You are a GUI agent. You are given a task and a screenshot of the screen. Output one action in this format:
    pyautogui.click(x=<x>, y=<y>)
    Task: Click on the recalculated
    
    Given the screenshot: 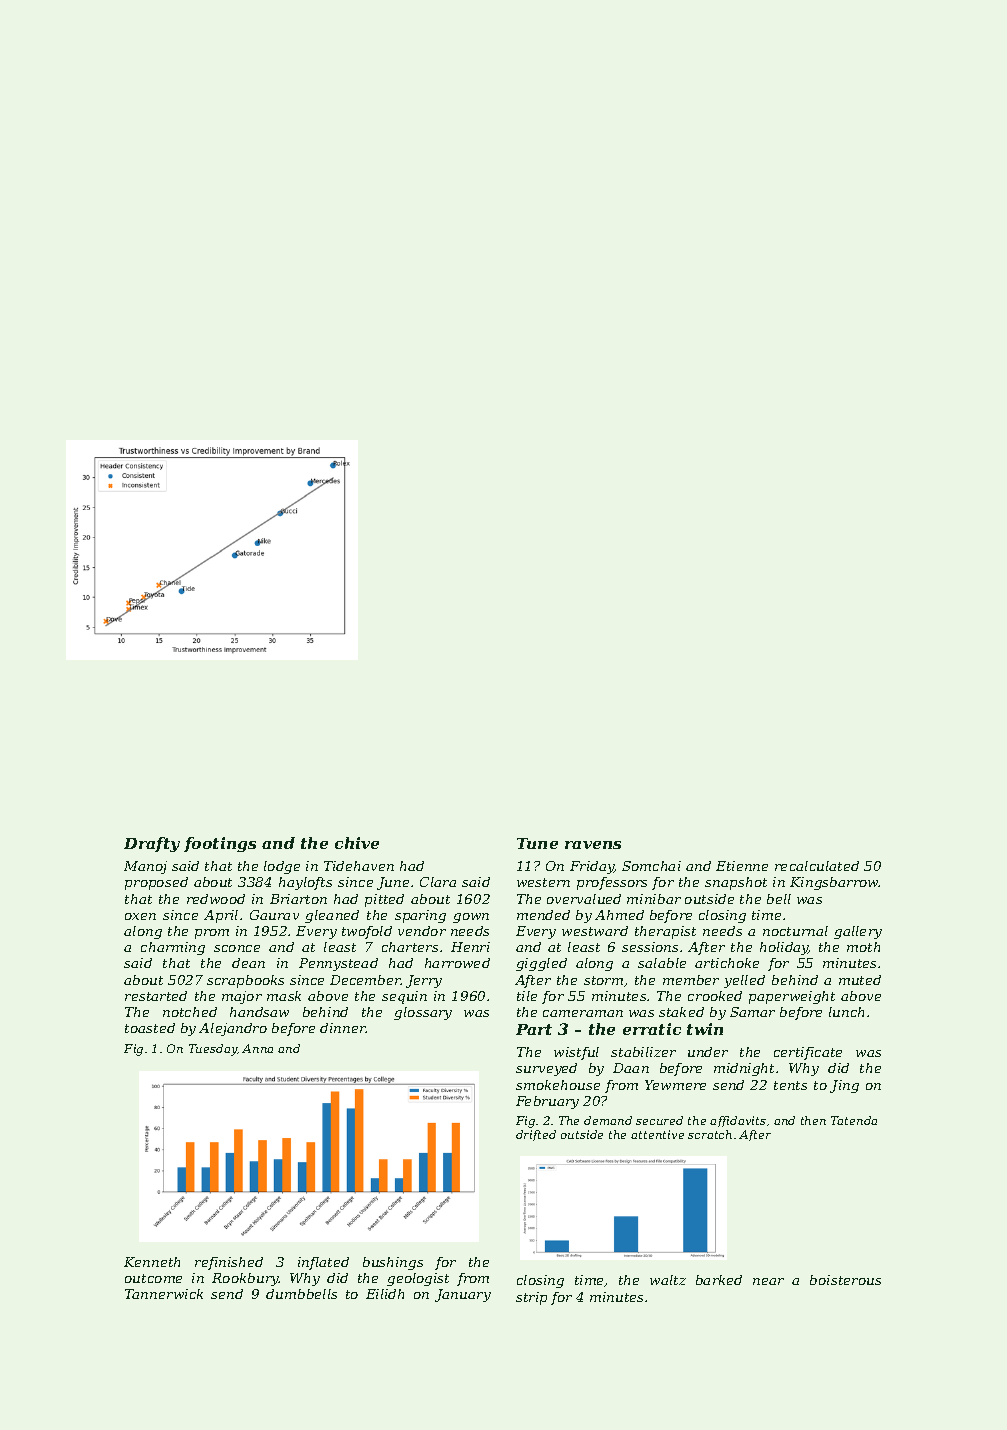 What is the action you would take?
    pyautogui.click(x=817, y=866)
